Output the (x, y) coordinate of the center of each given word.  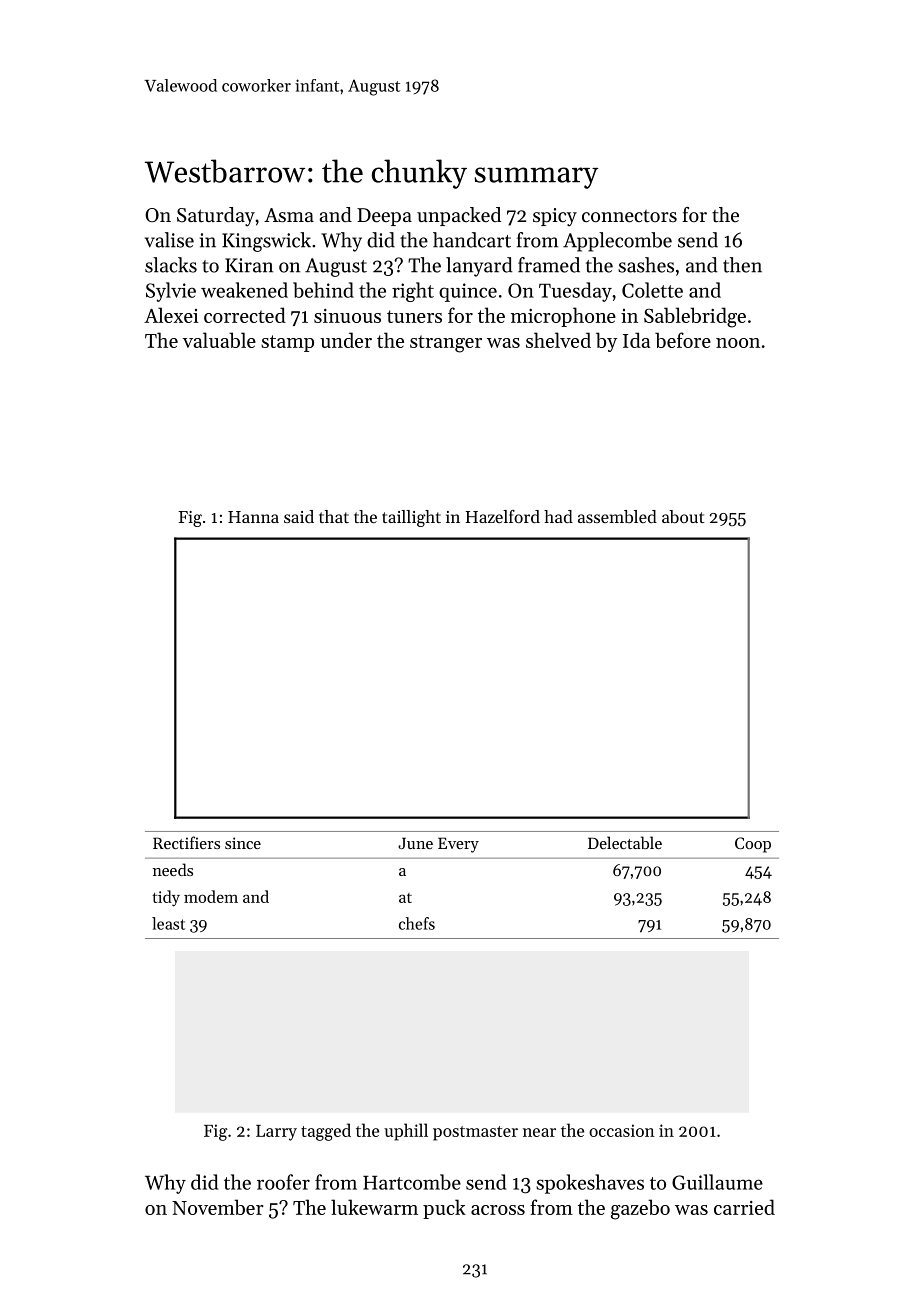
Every (458, 845)
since (243, 843)
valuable (219, 340)
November (218, 1207)
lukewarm (374, 1207)
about (683, 516)
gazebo (640, 1209)
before (683, 340)
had (558, 516)
